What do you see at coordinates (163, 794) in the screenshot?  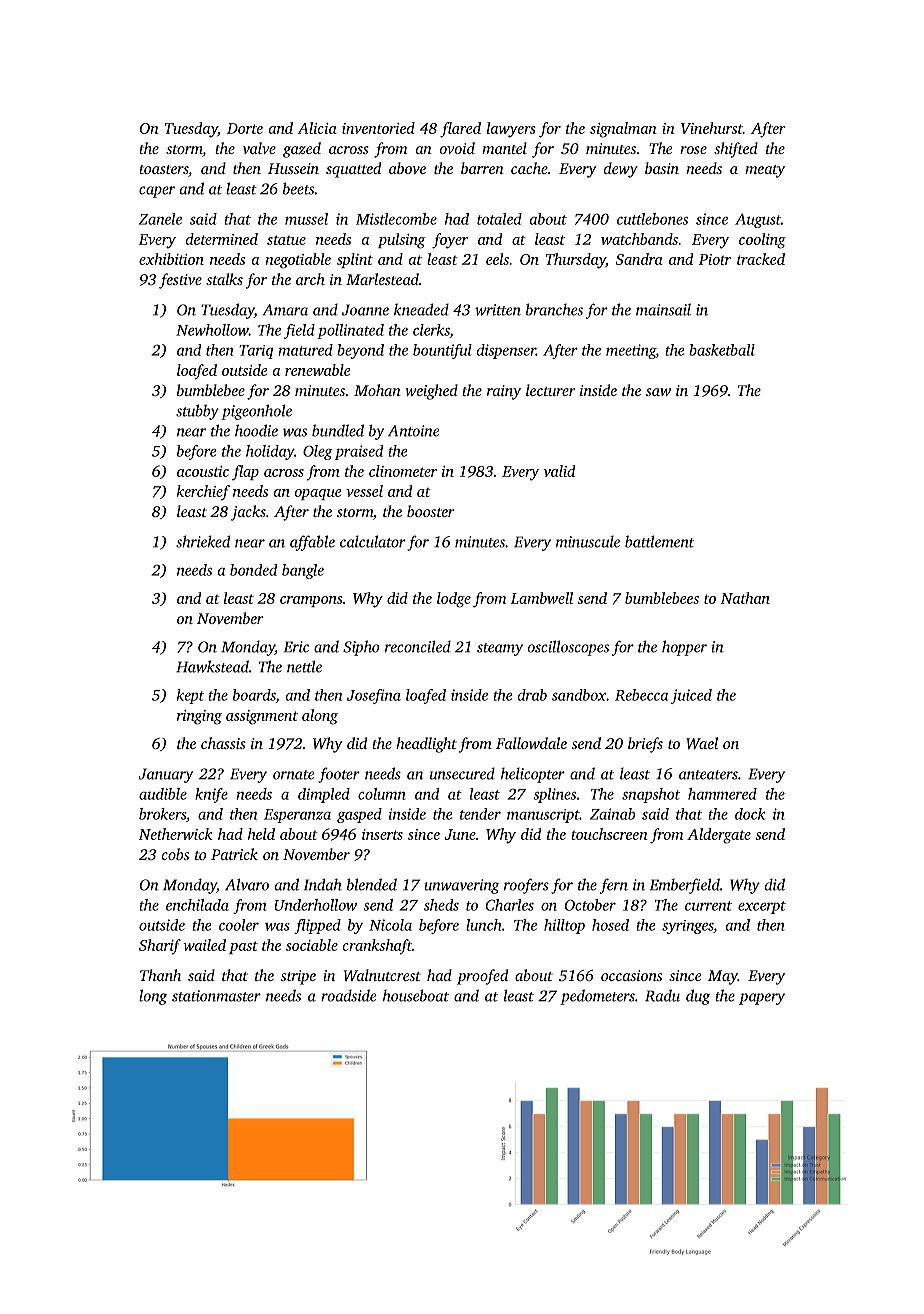 I see `audible` at bounding box center [163, 794].
